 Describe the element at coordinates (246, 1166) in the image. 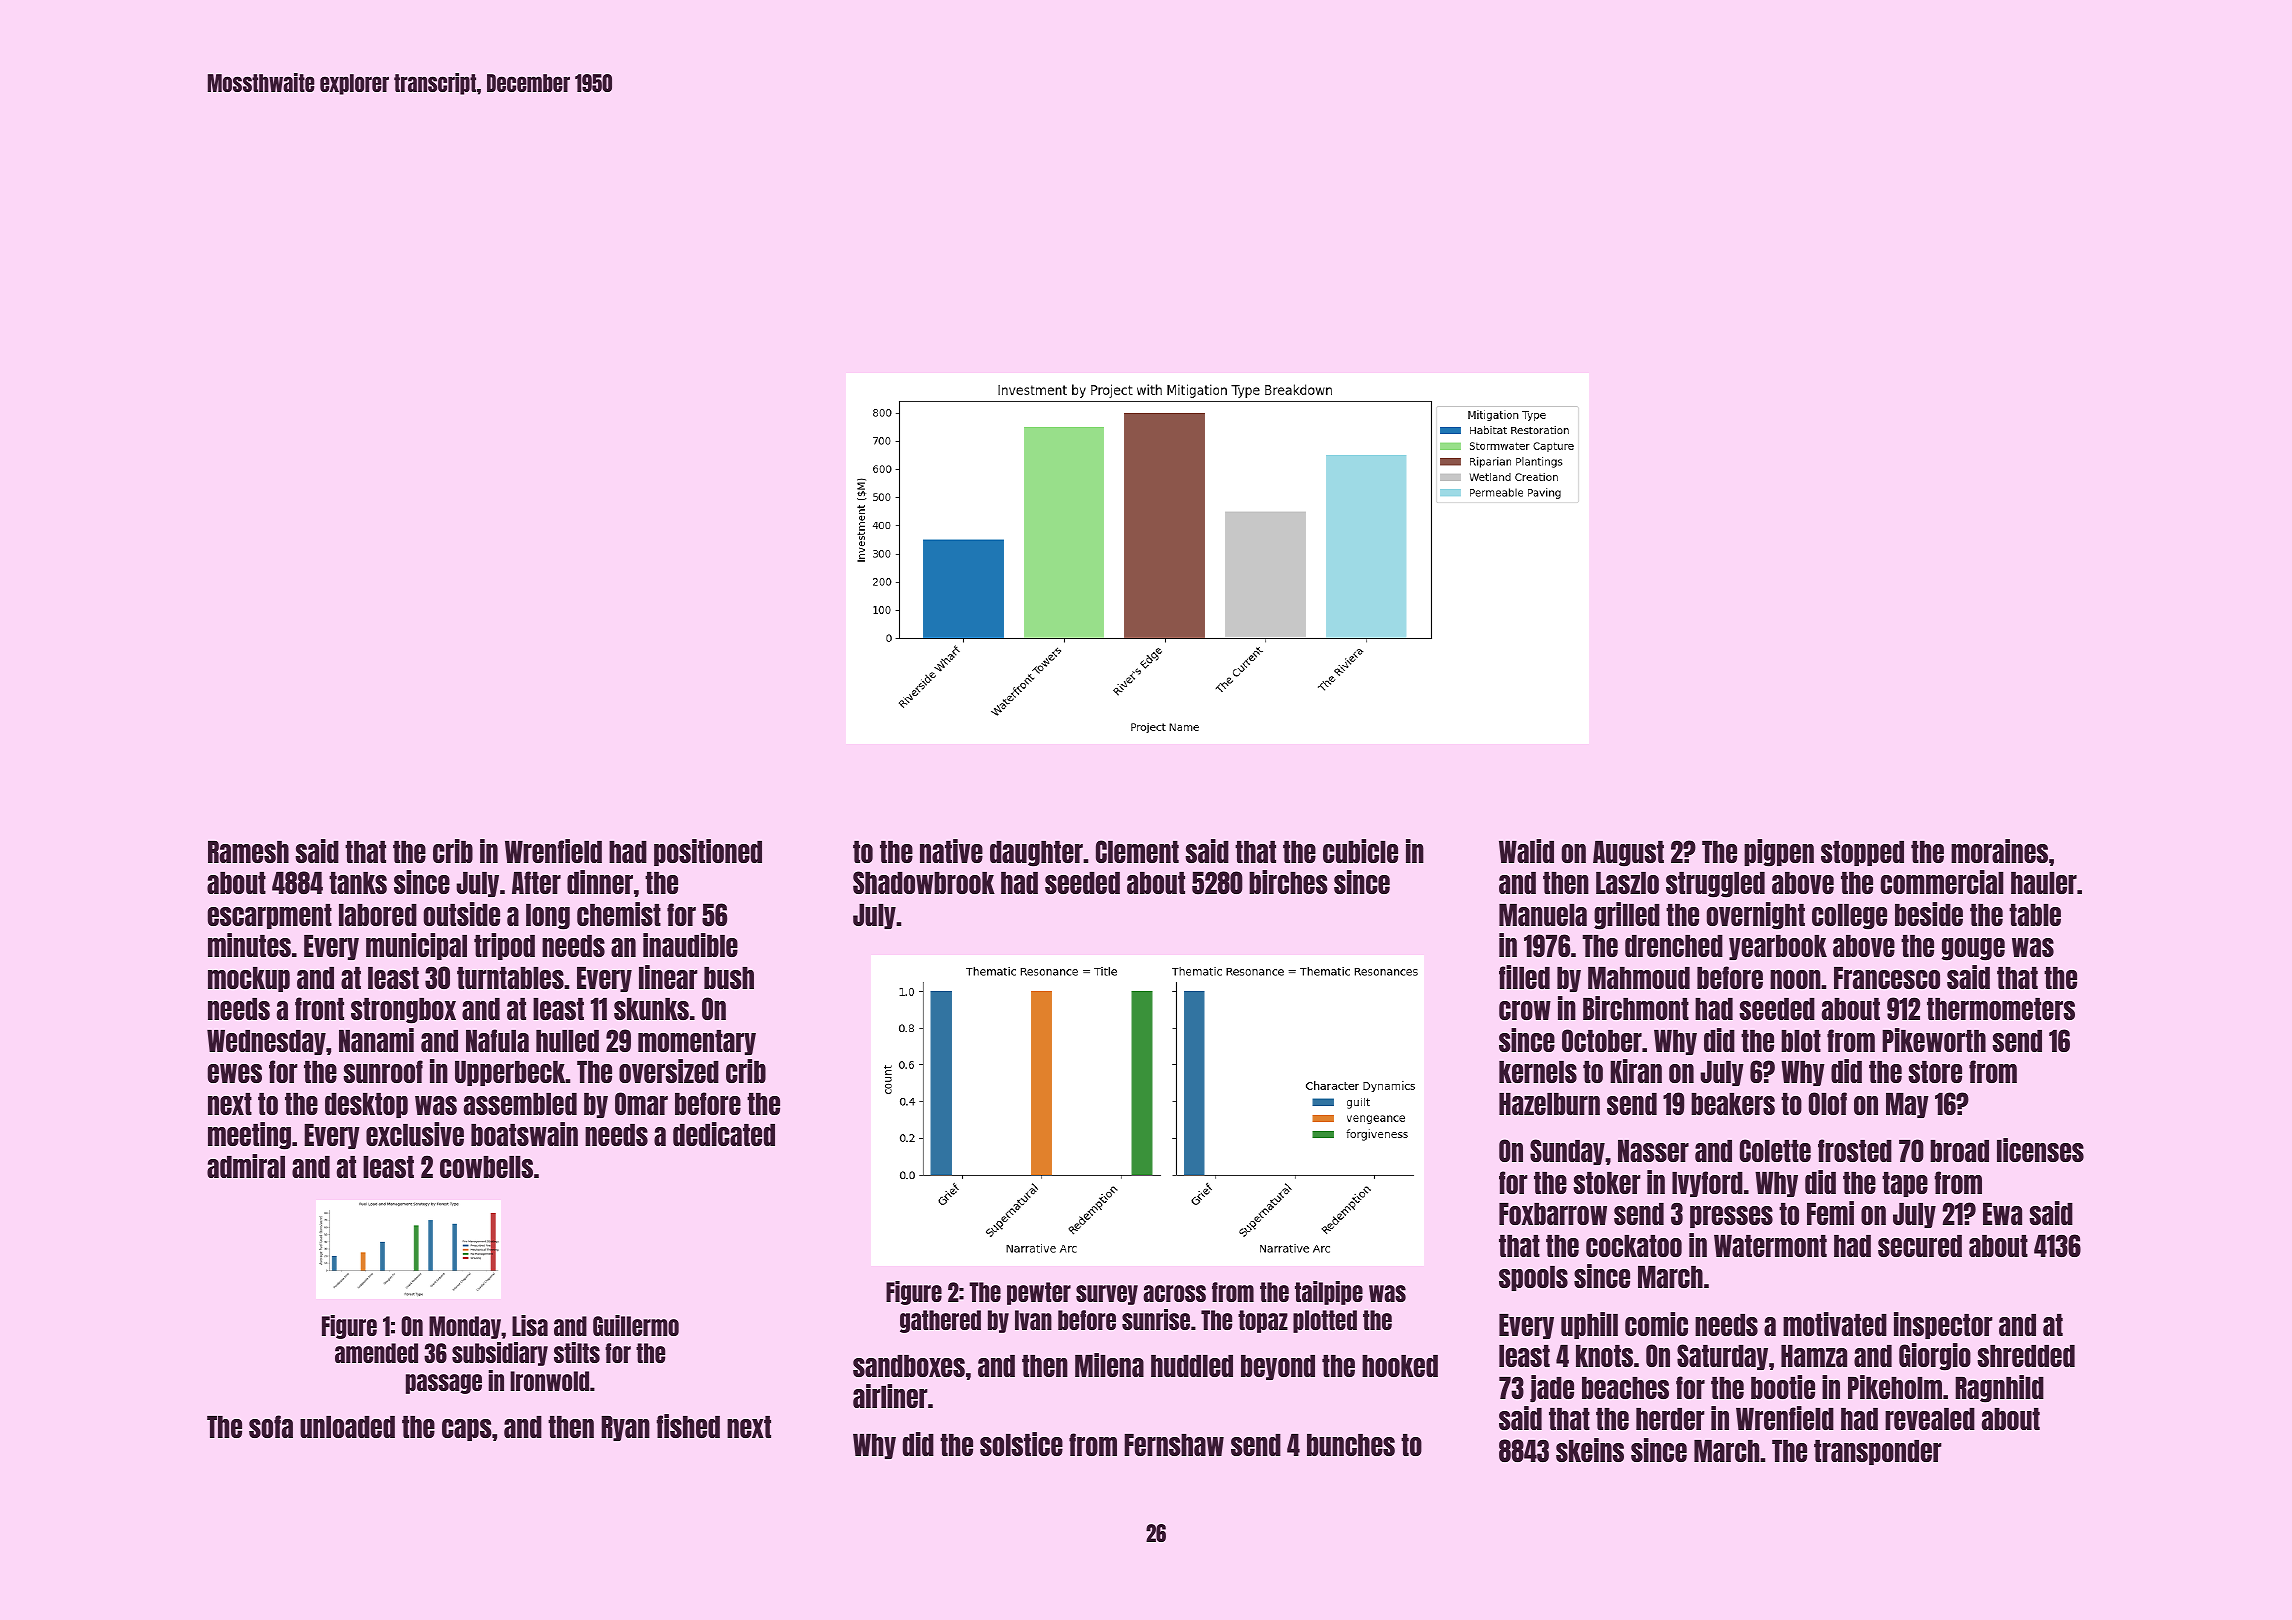

I see `admiral` at that location.
